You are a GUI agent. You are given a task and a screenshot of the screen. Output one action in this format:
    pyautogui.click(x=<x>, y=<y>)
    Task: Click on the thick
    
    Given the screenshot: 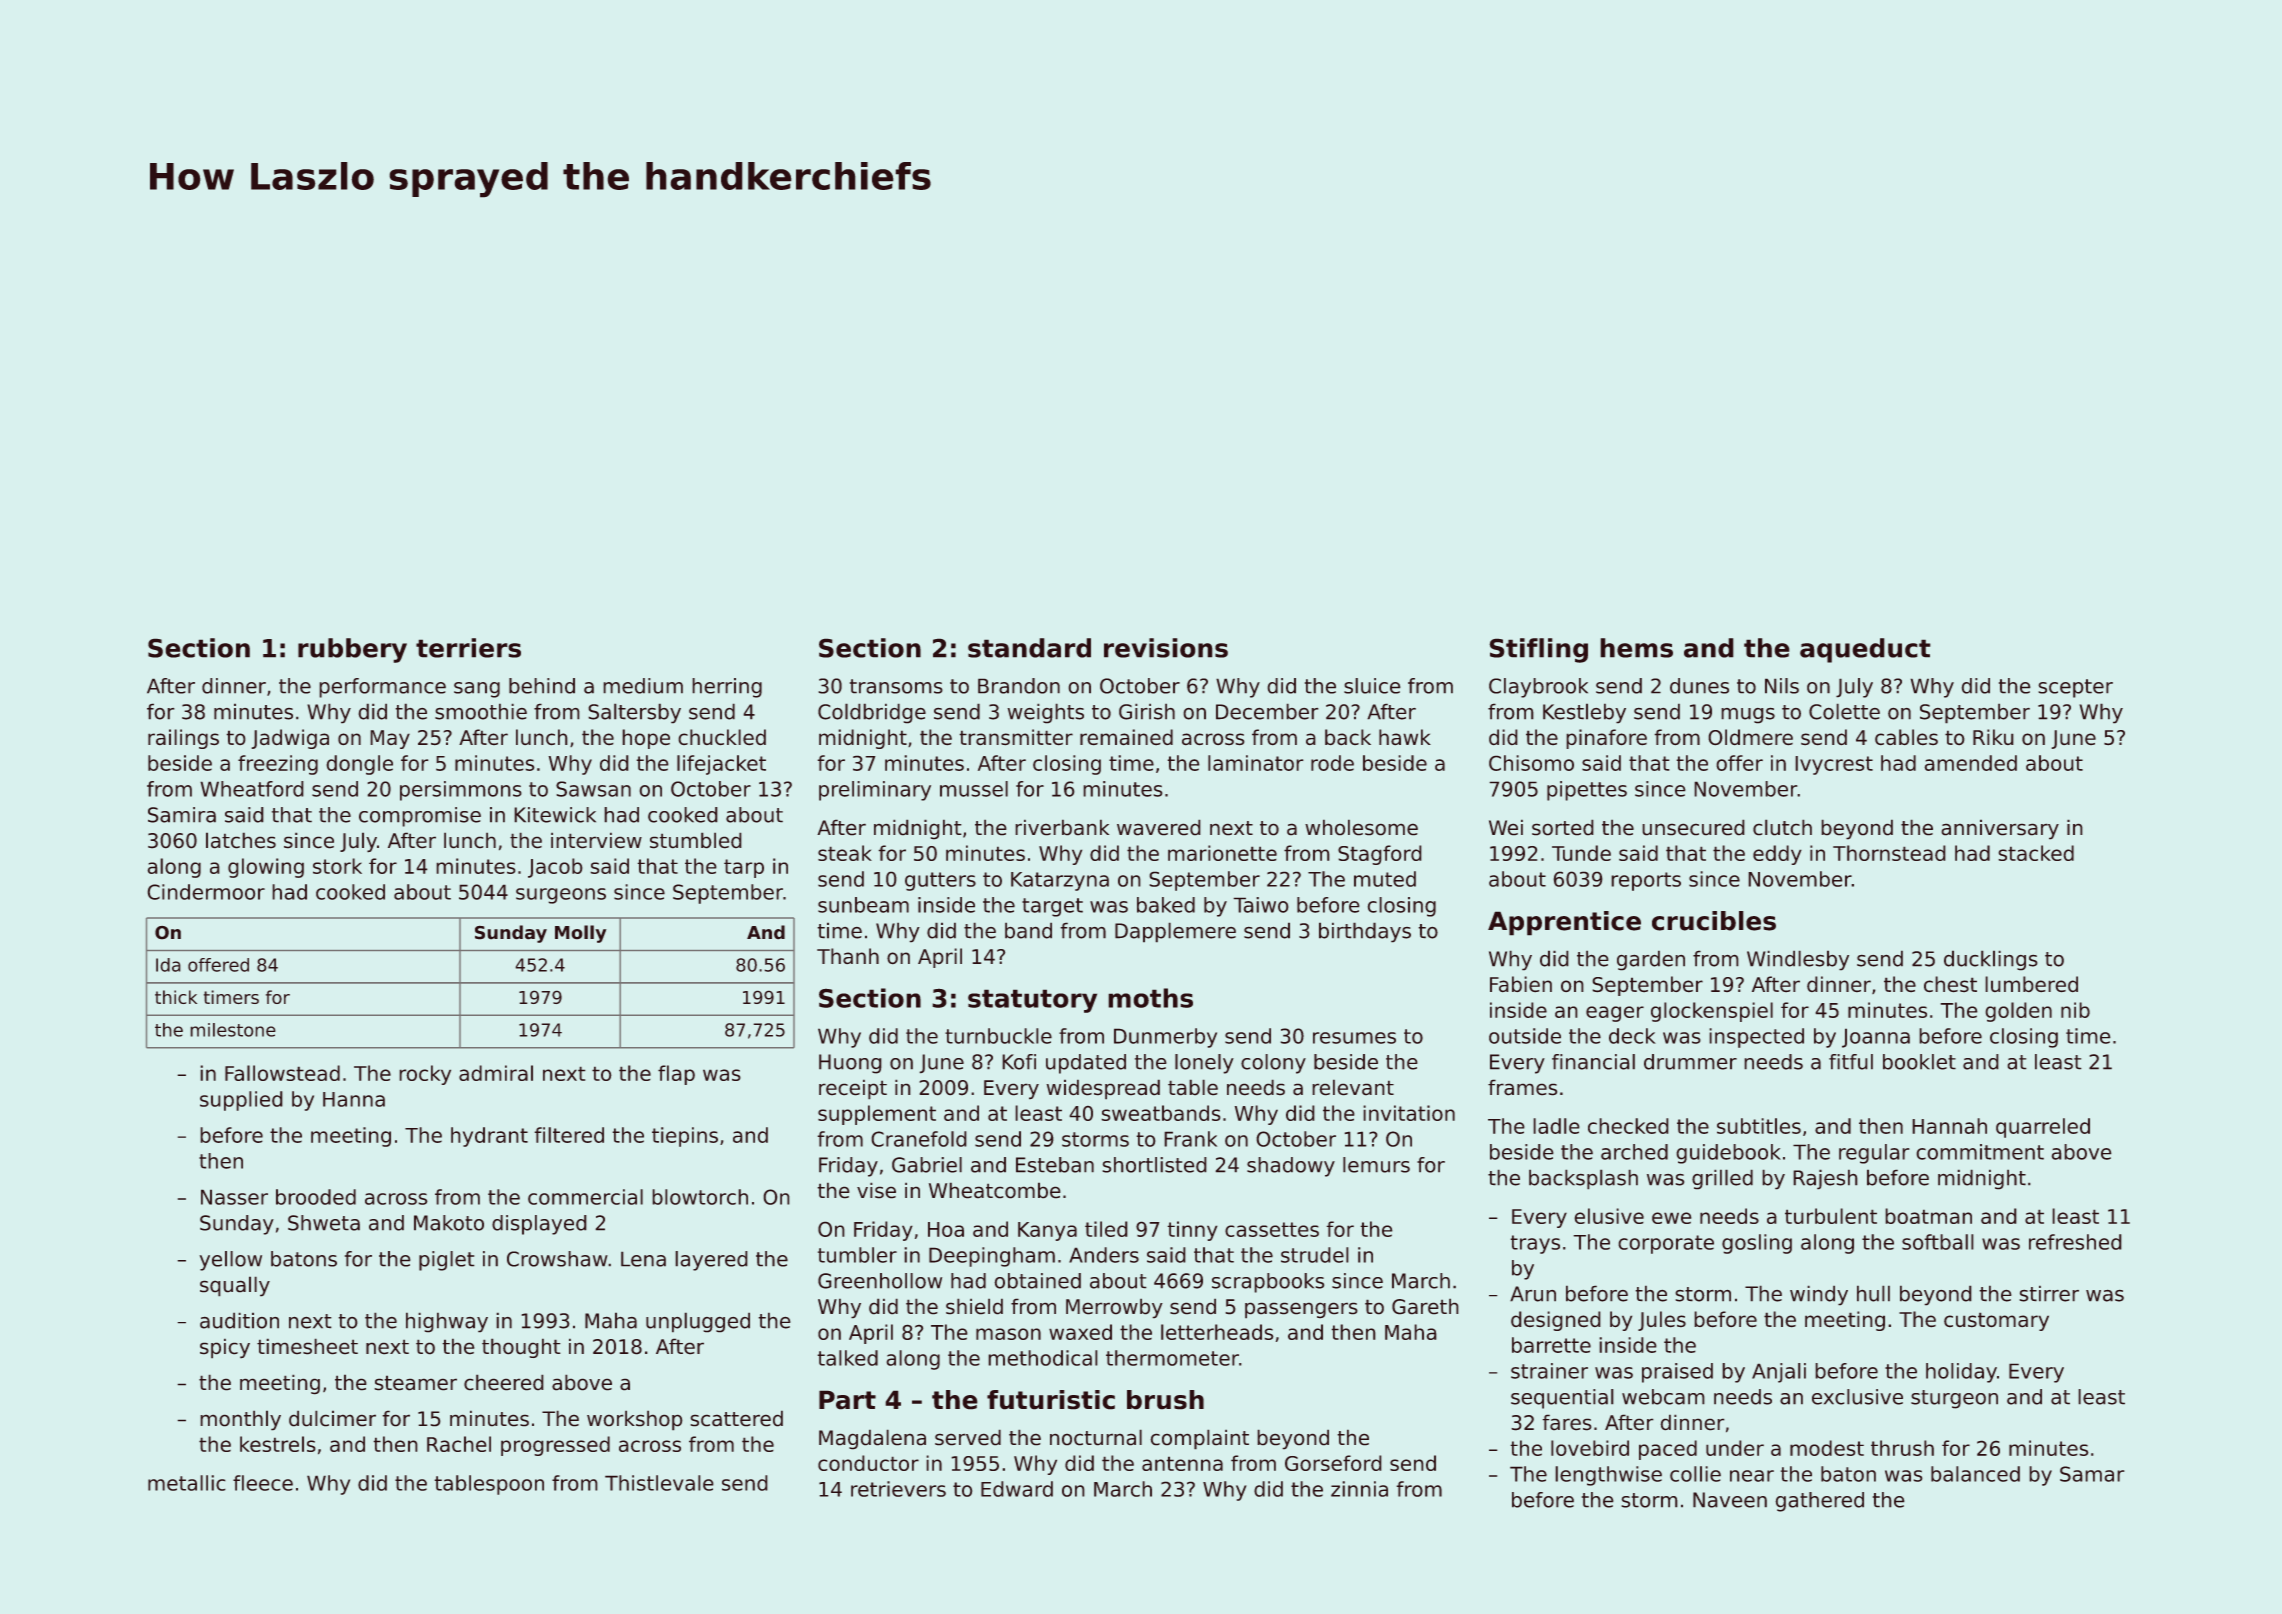 What is the action you would take?
    pyautogui.click(x=176, y=997)
